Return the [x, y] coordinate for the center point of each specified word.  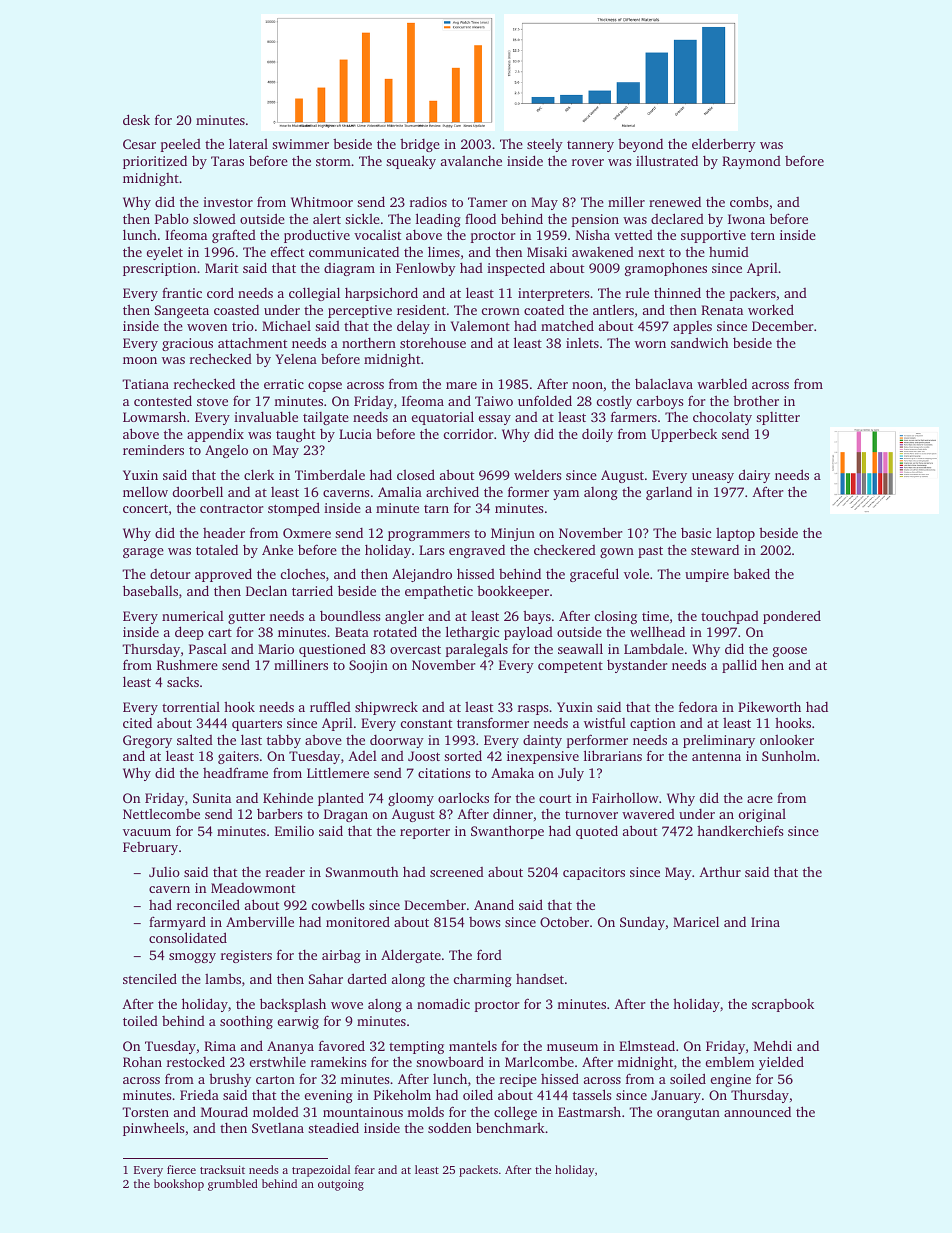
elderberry [724, 145]
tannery [590, 146]
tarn [436, 509]
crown [501, 311]
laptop [735, 534]
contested [163, 400]
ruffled [330, 706]
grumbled [233, 1185]
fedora [698, 706]
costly [614, 402]
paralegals [477, 650]
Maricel [696, 921]
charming [483, 980]
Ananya [290, 1047]
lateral [248, 143]
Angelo [226, 451]
